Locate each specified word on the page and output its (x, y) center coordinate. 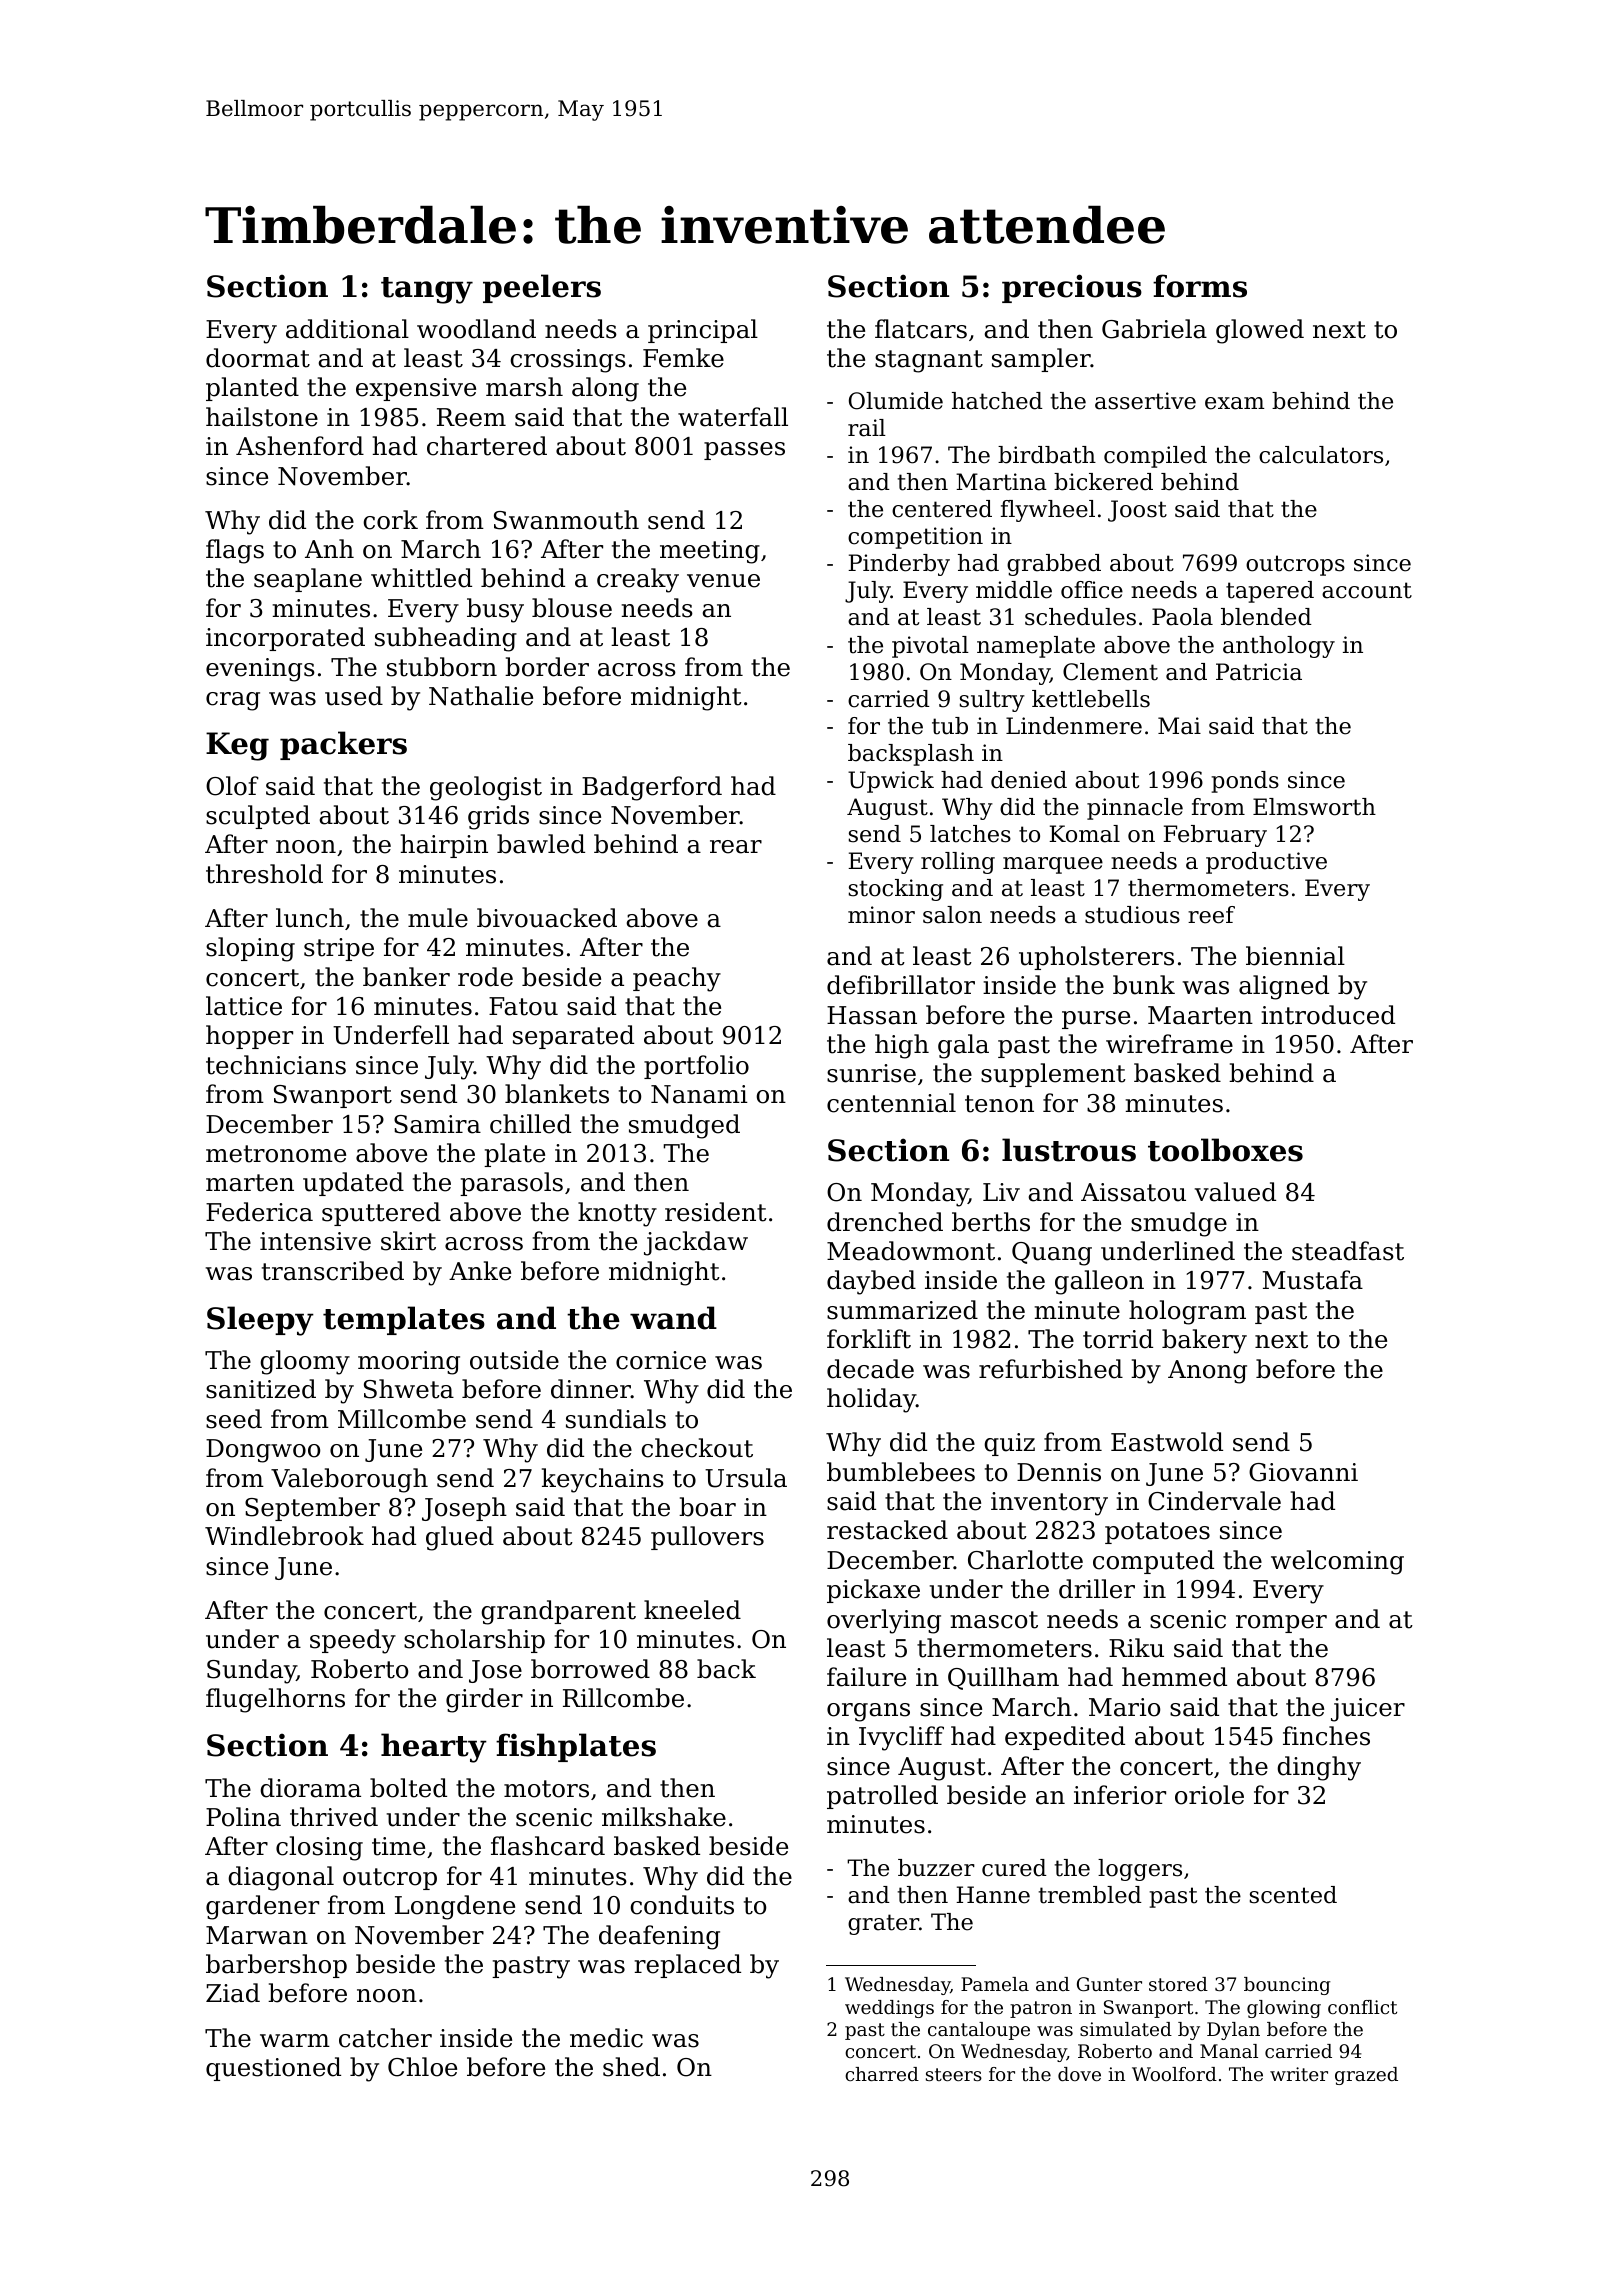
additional (347, 329)
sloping (250, 949)
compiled (1155, 457)
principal (703, 331)
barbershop (276, 1966)
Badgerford (652, 788)
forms (1200, 286)
